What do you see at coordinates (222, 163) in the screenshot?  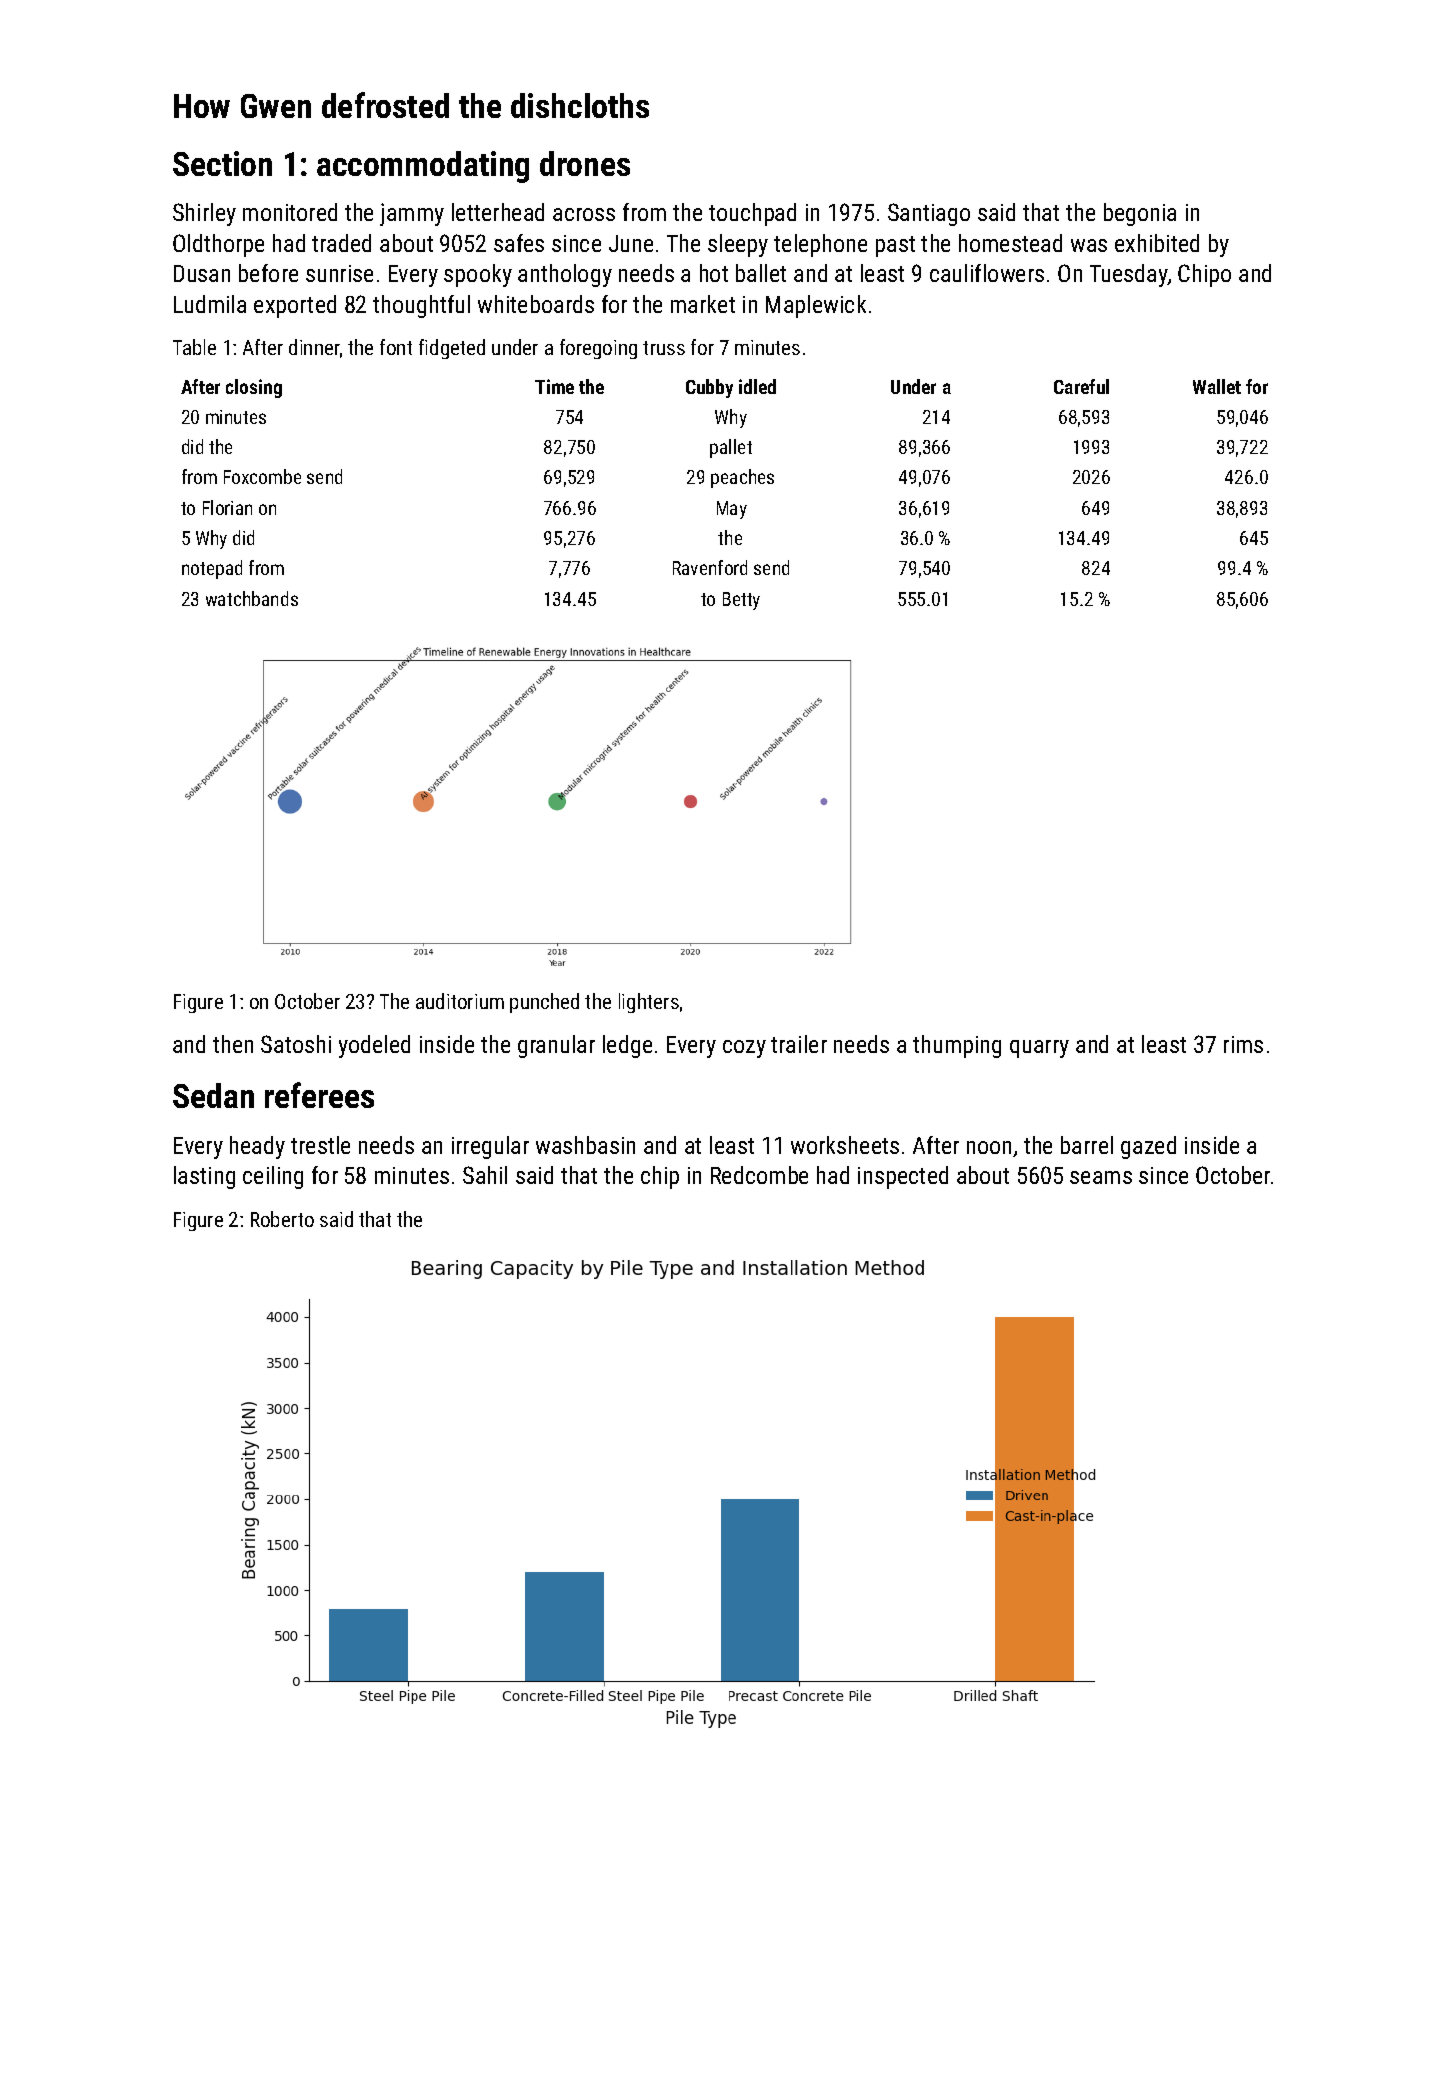 I see `Section` at bounding box center [222, 163].
